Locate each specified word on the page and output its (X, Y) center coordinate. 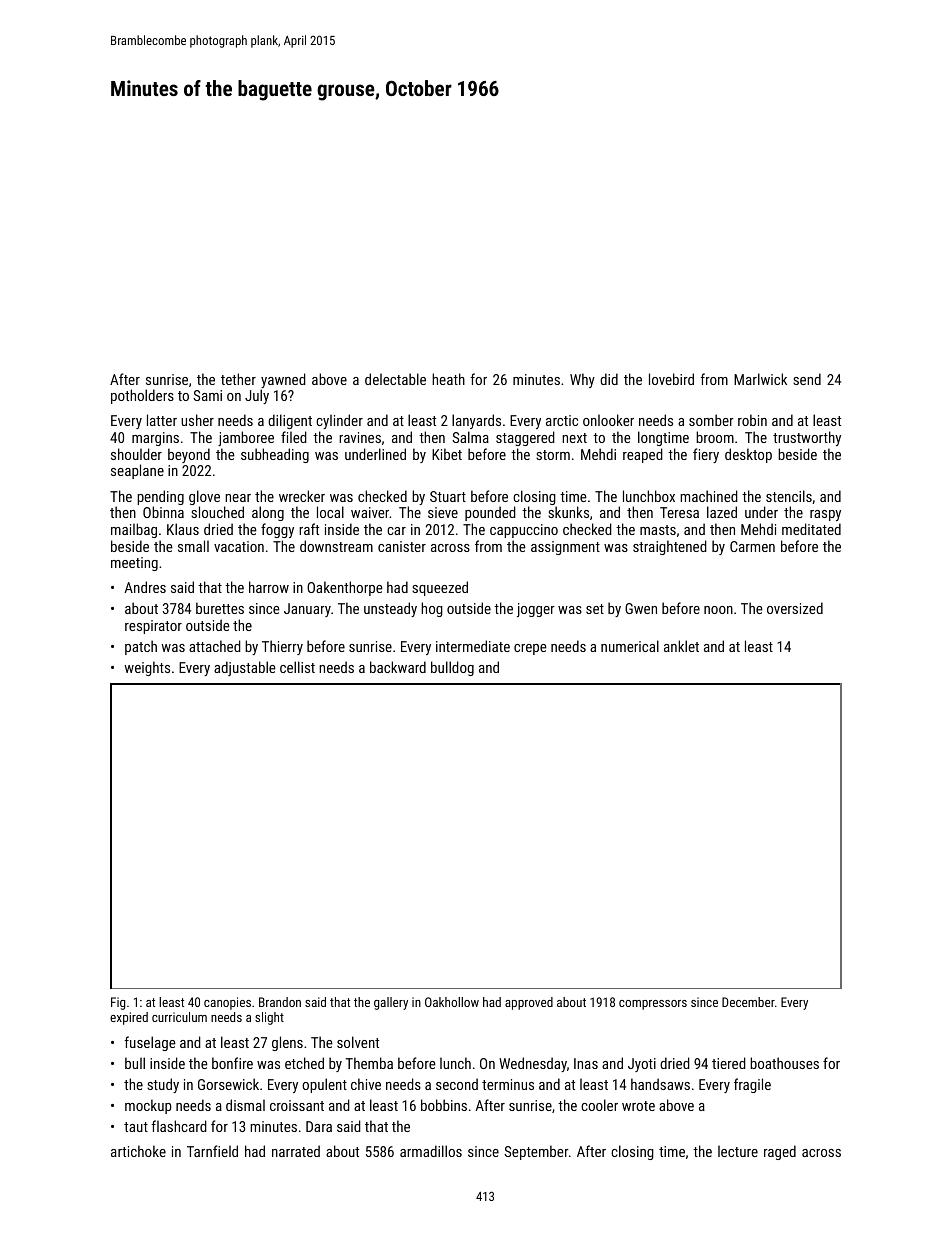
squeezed (440, 588)
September (536, 1152)
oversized (795, 608)
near (238, 498)
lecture (738, 1151)
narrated (296, 1151)
